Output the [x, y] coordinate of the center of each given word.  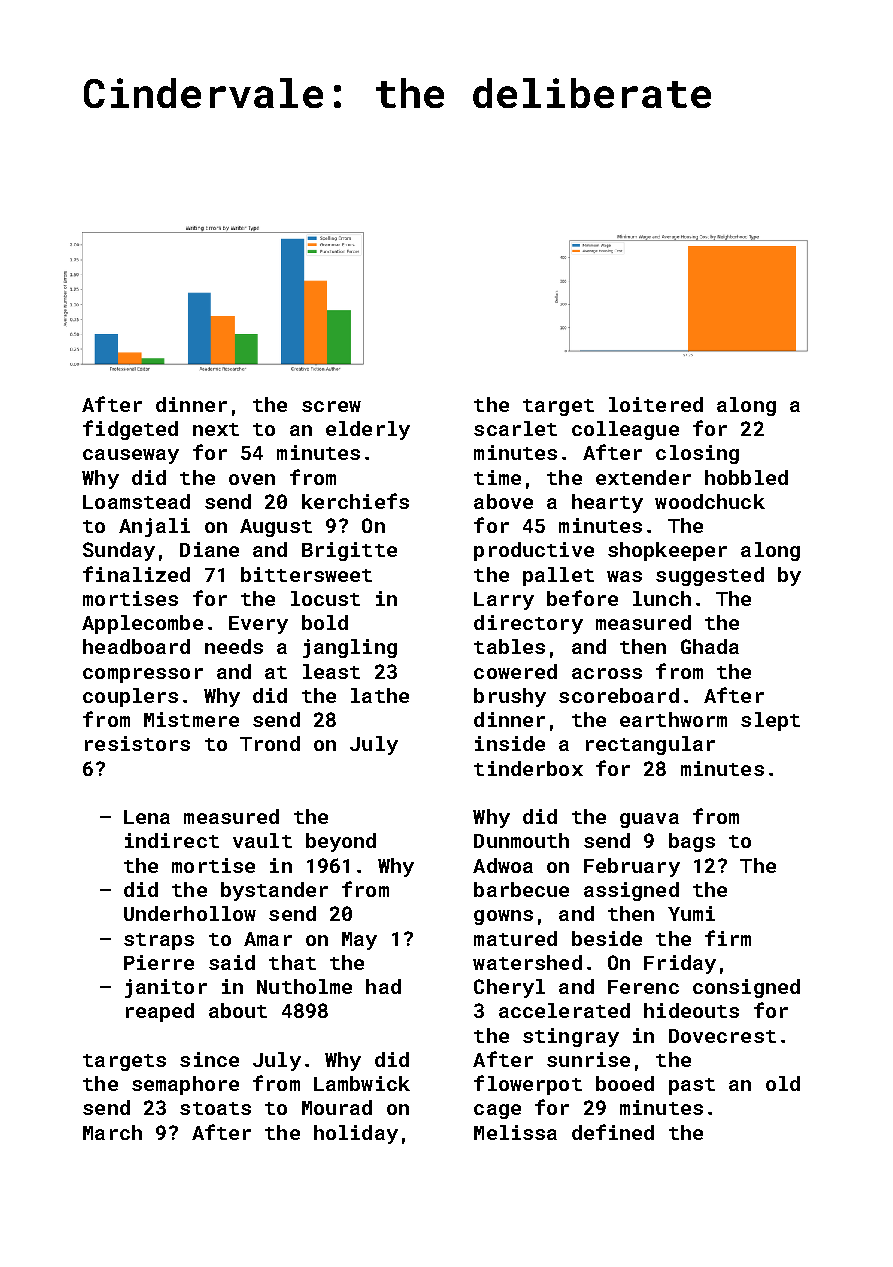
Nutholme [304, 986]
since [209, 1059]
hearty [607, 503]
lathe [380, 695]
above [503, 501]
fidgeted [130, 430]
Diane [209, 549]
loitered [656, 404]
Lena [147, 817]
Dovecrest [722, 1036]
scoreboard [619, 695]
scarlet [515, 428]
